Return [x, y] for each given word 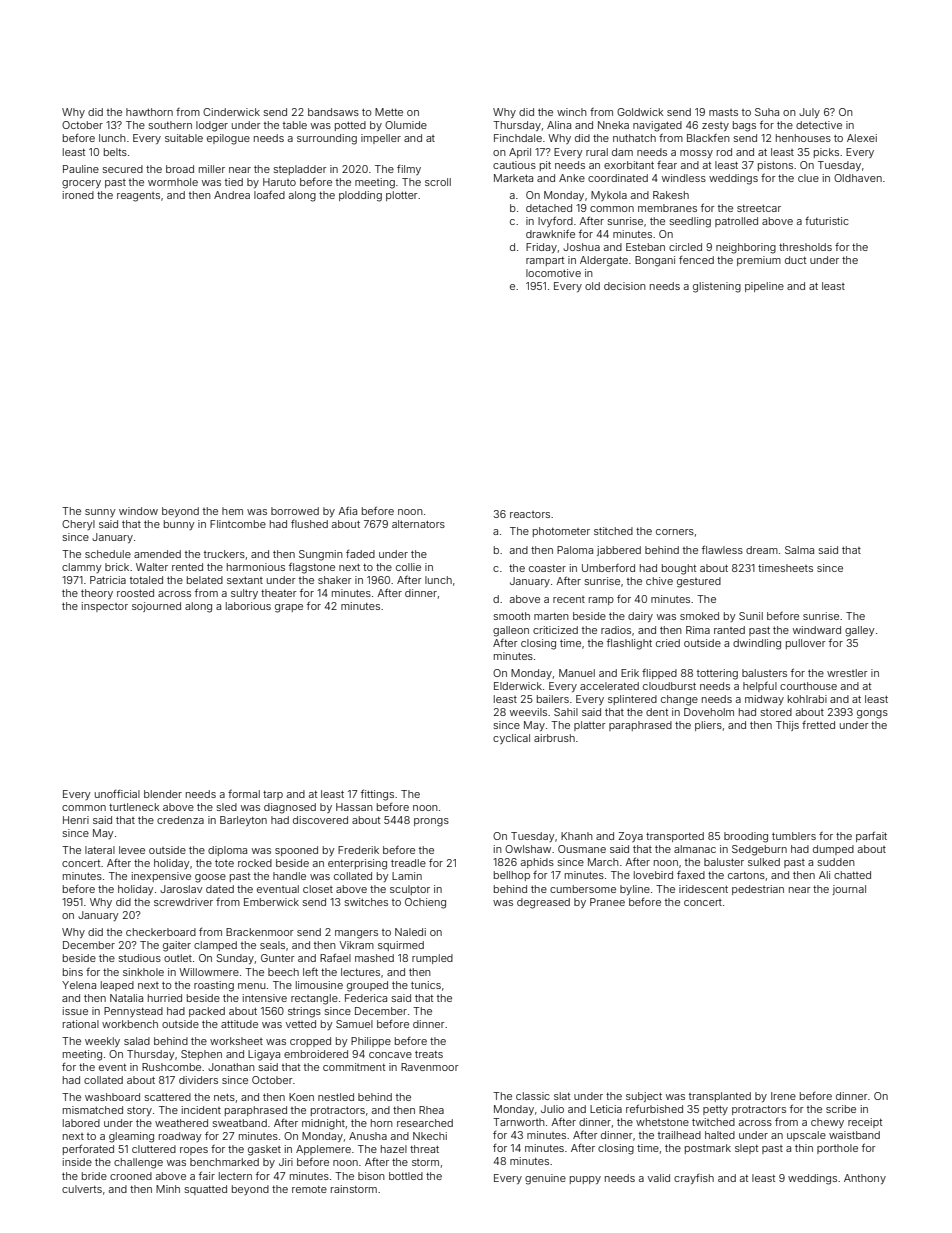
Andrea [232, 195]
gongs [872, 714]
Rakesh [671, 195]
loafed [269, 194]
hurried [165, 998]
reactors [530, 514]
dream [762, 550]
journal [849, 890]
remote [309, 1189]
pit [545, 166]
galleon [511, 631]
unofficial [117, 794]
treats [429, 1054]
